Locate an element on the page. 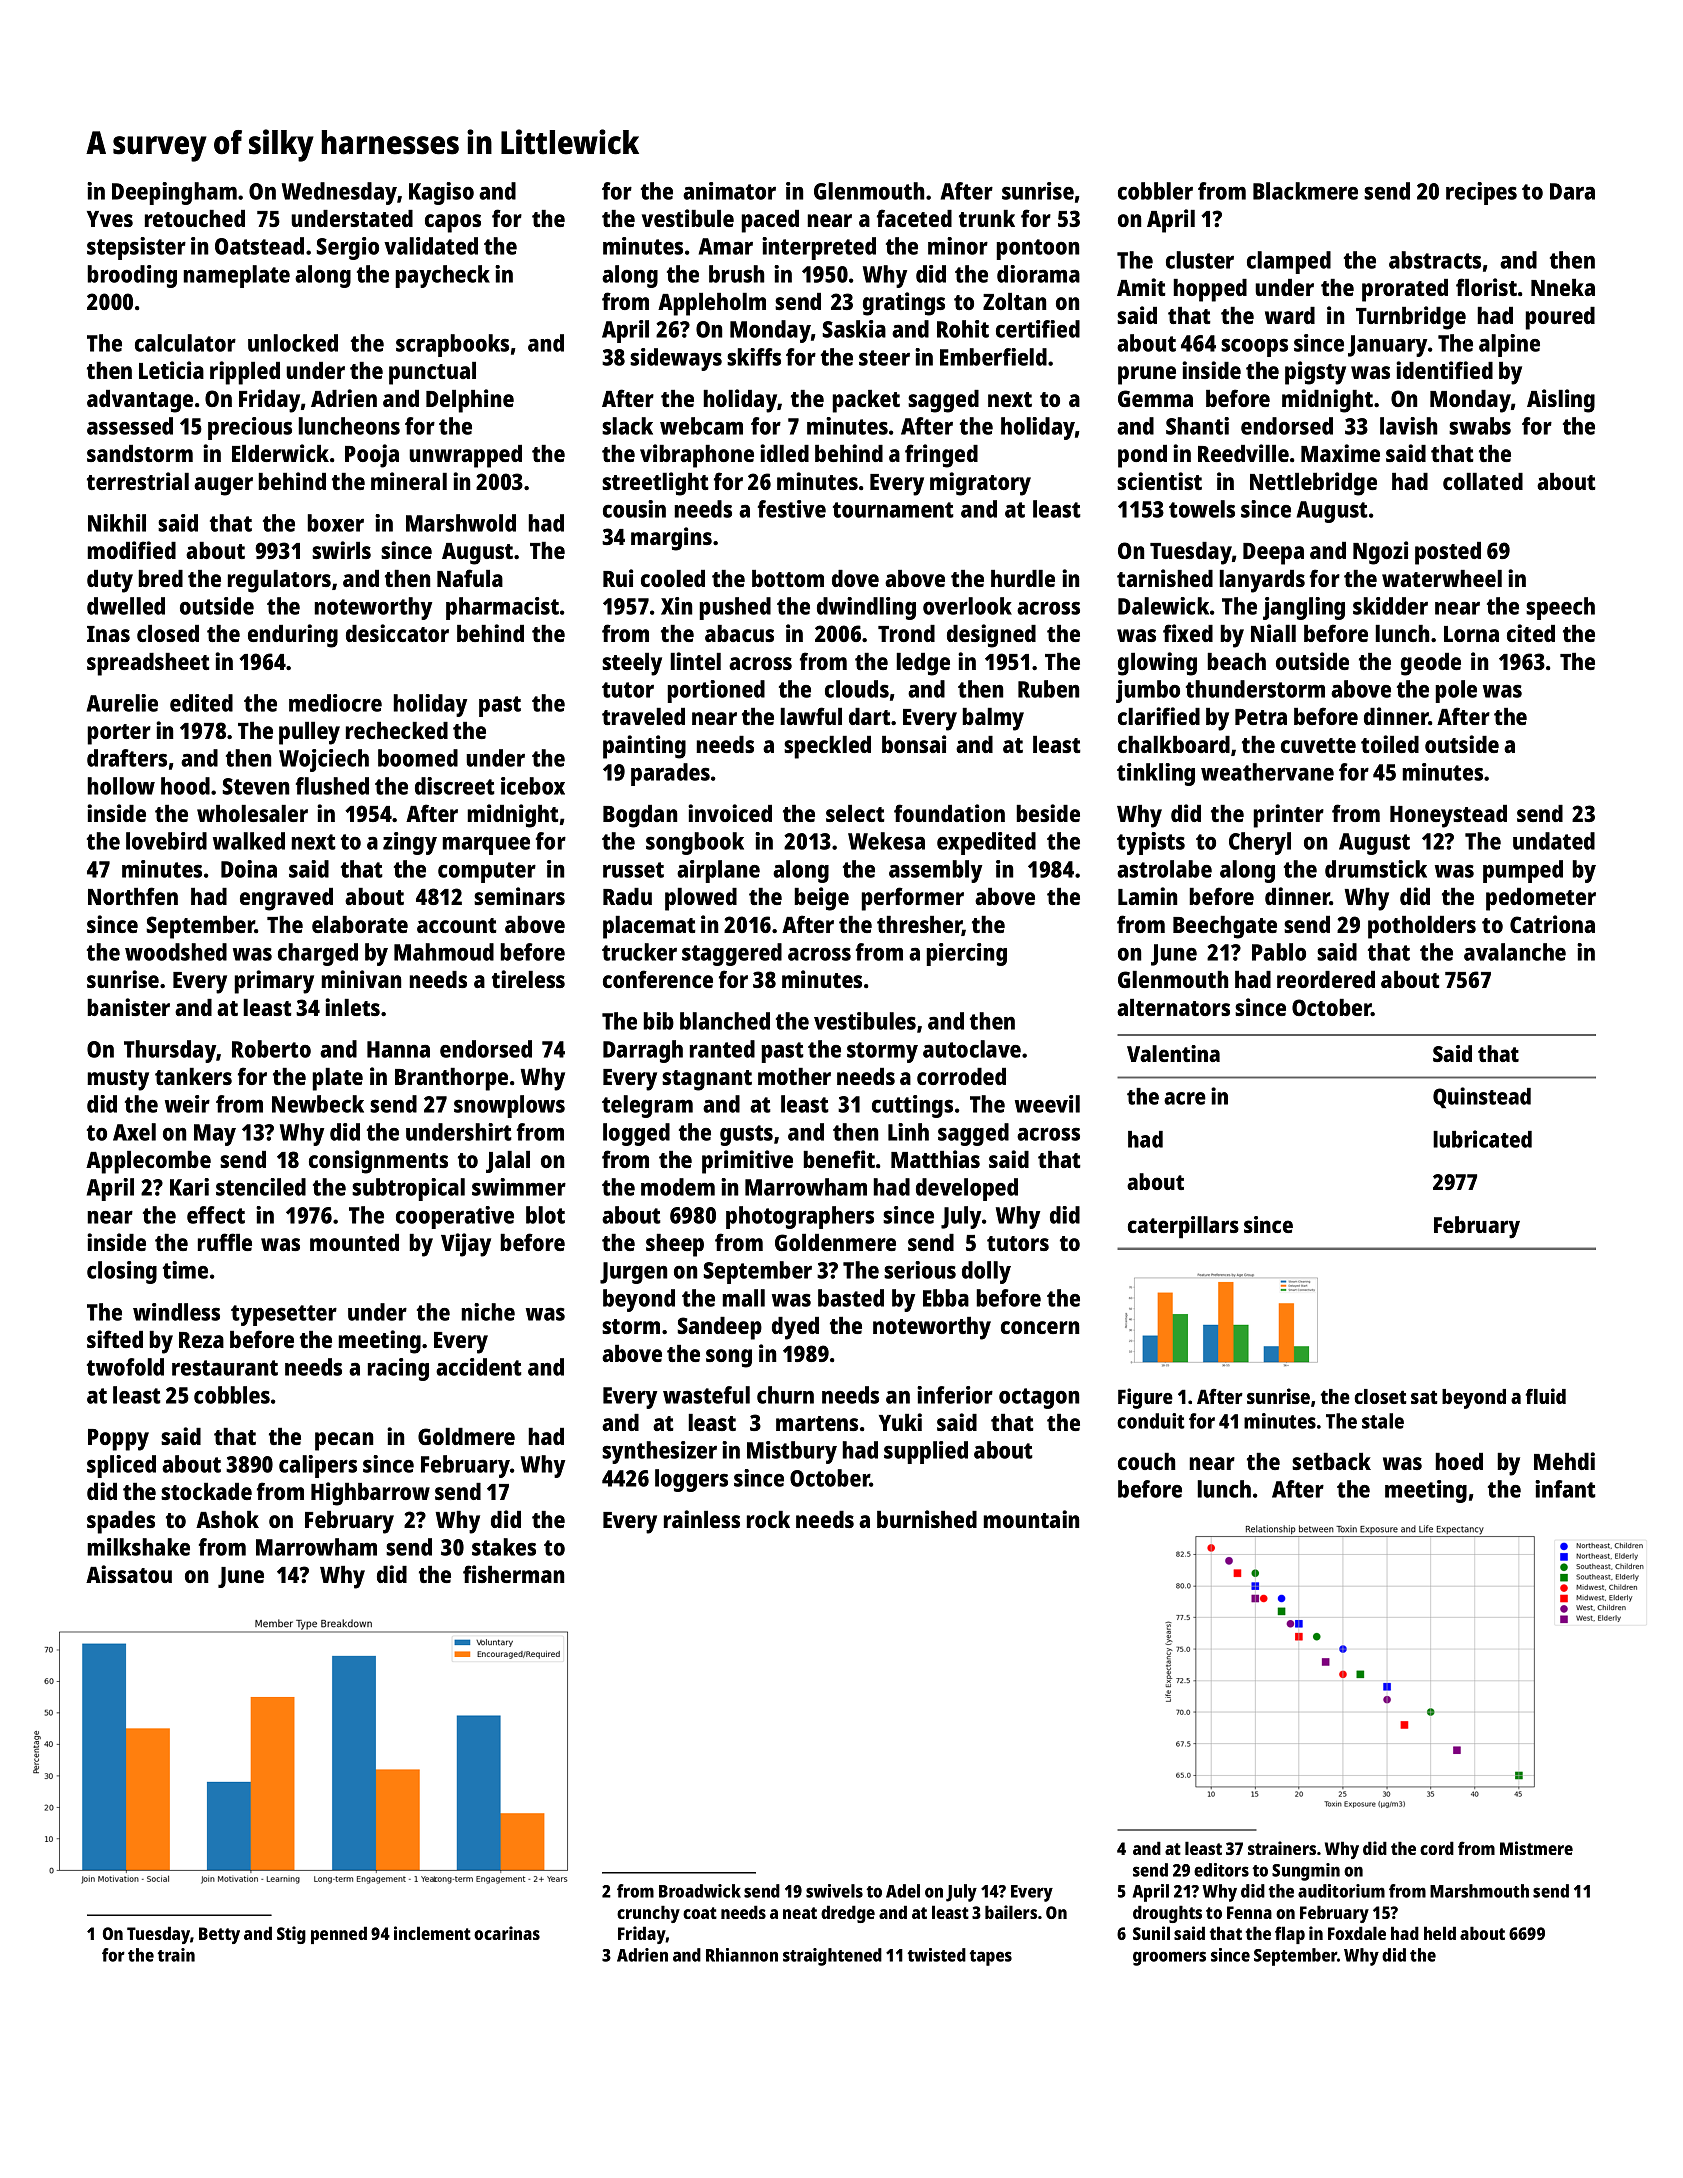  calculator is located at coordinates (185, 343).
